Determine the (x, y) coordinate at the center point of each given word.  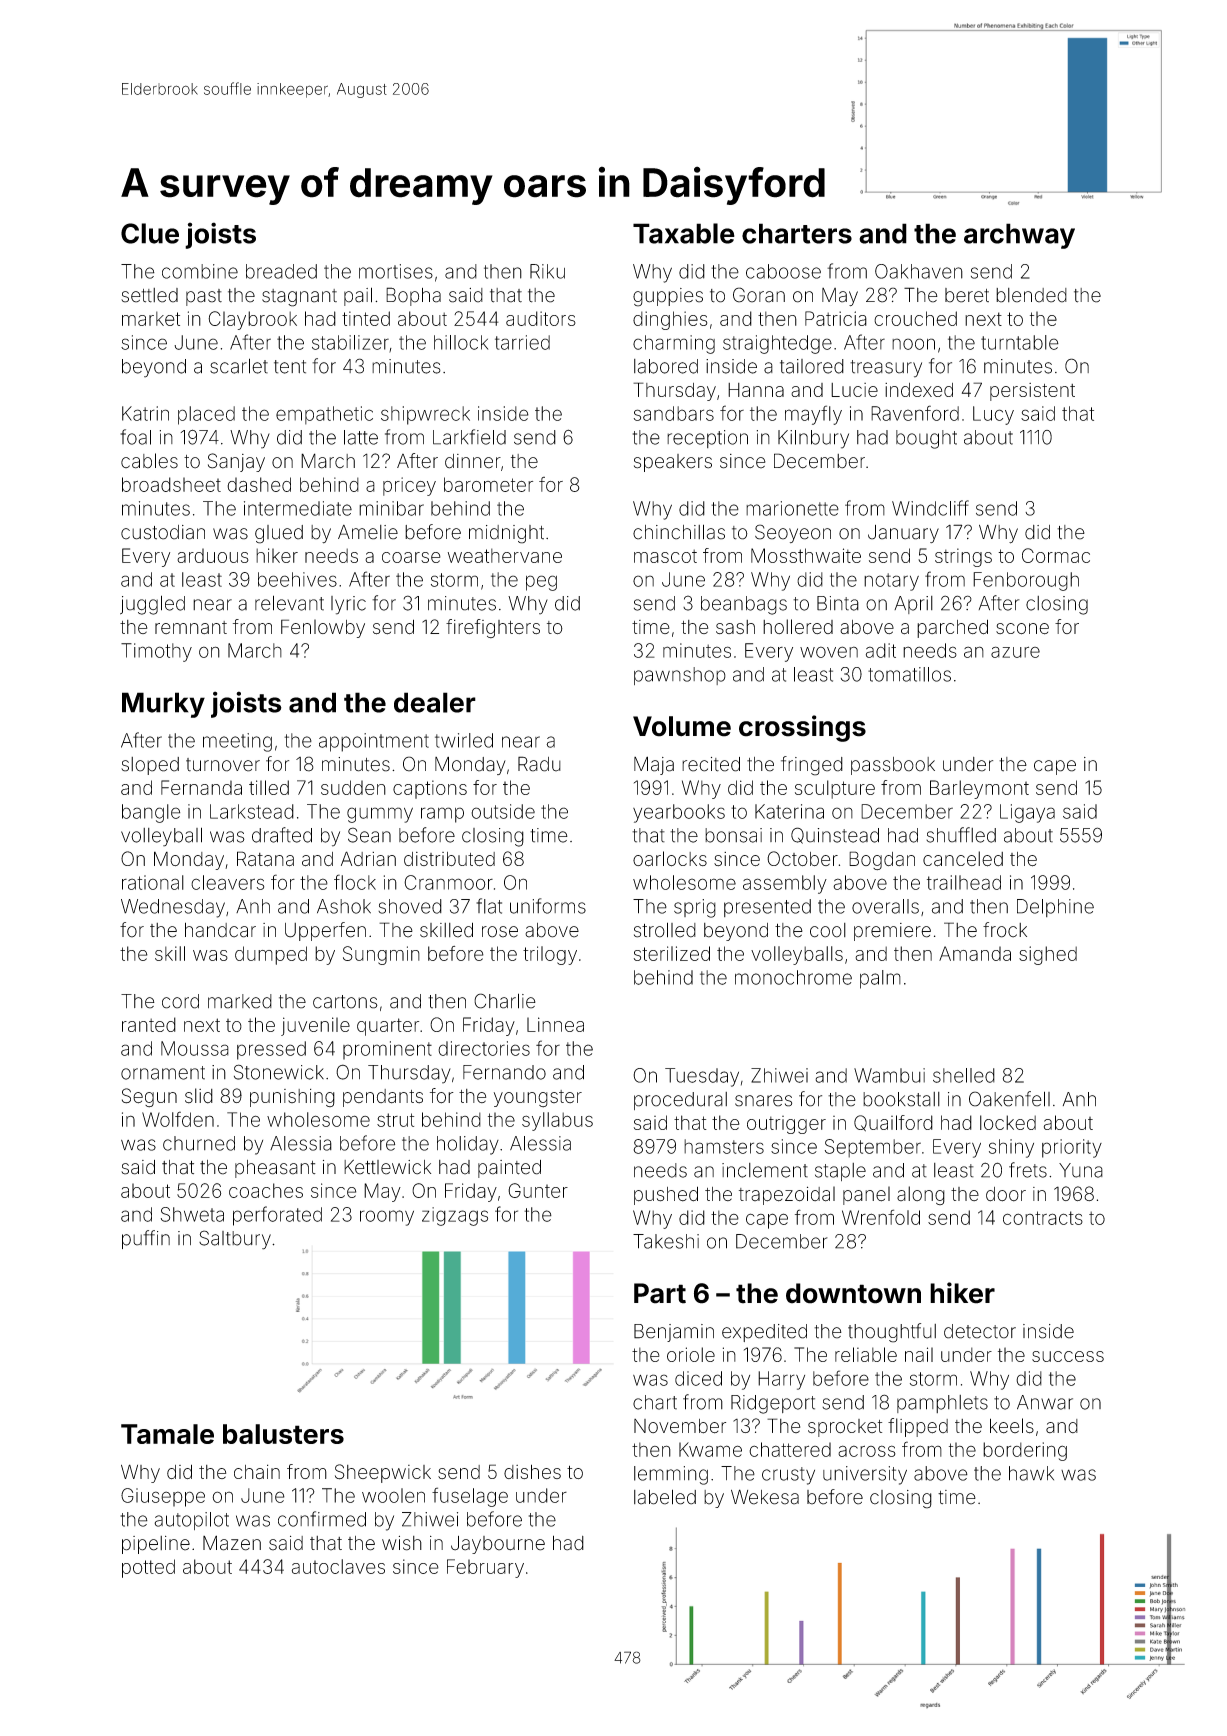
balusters (283, 1434)
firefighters (493, 628)
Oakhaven (919, 271)
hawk (1031, 1473)
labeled (665, 1497)
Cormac (1056, 555)
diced (698, 1378)
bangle (151, 813)
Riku (547, 271)
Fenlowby (323, 628)
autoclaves (338, 1566)
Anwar (1045, 1402)
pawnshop (680, 676)
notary (891, 582)
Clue (150, 233)
